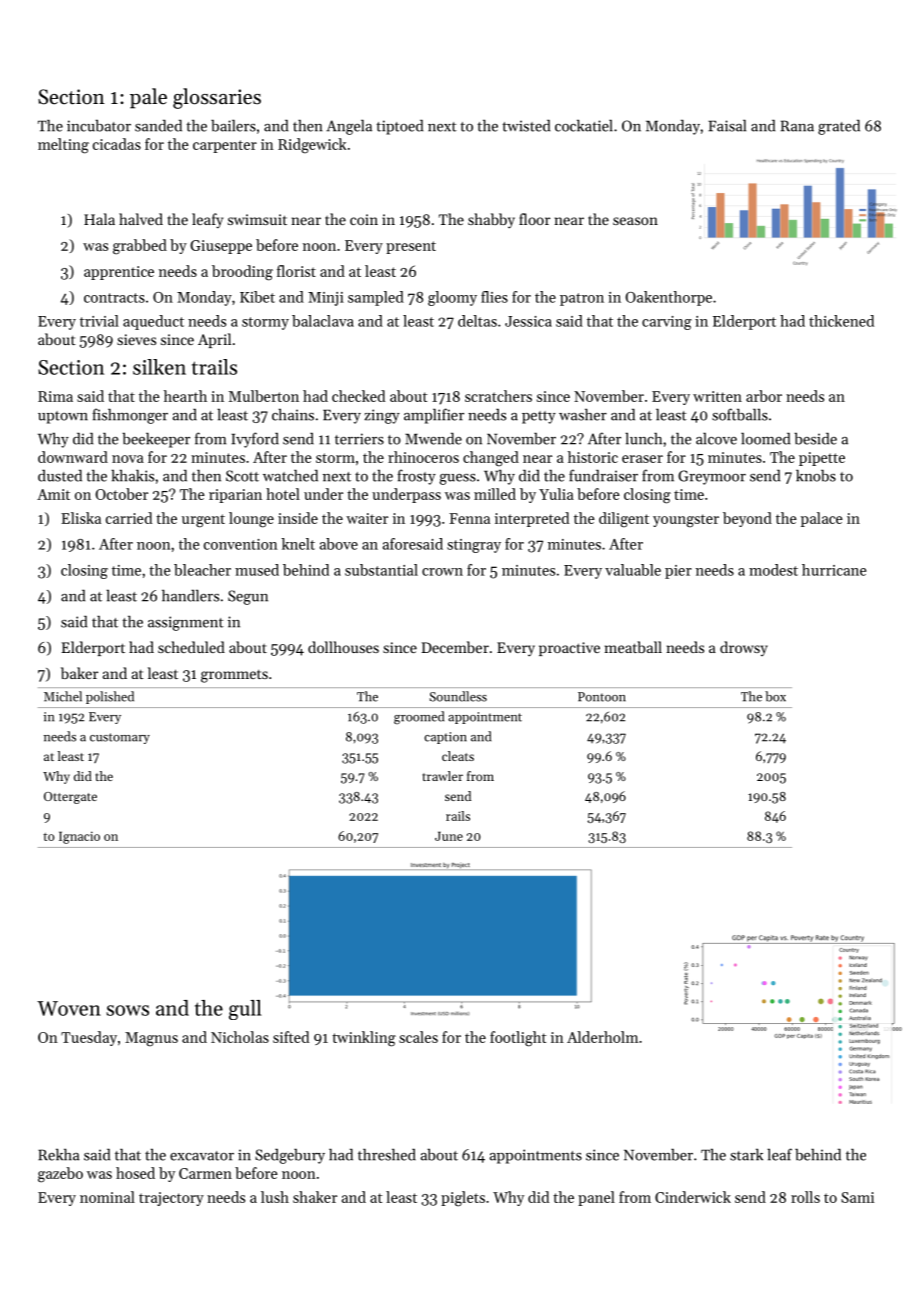 This document has width=924, height=1308. What do you see at coordinates (602, 1037) in the document?
I see `Alderholm` at bounding box center [602, 1037].
